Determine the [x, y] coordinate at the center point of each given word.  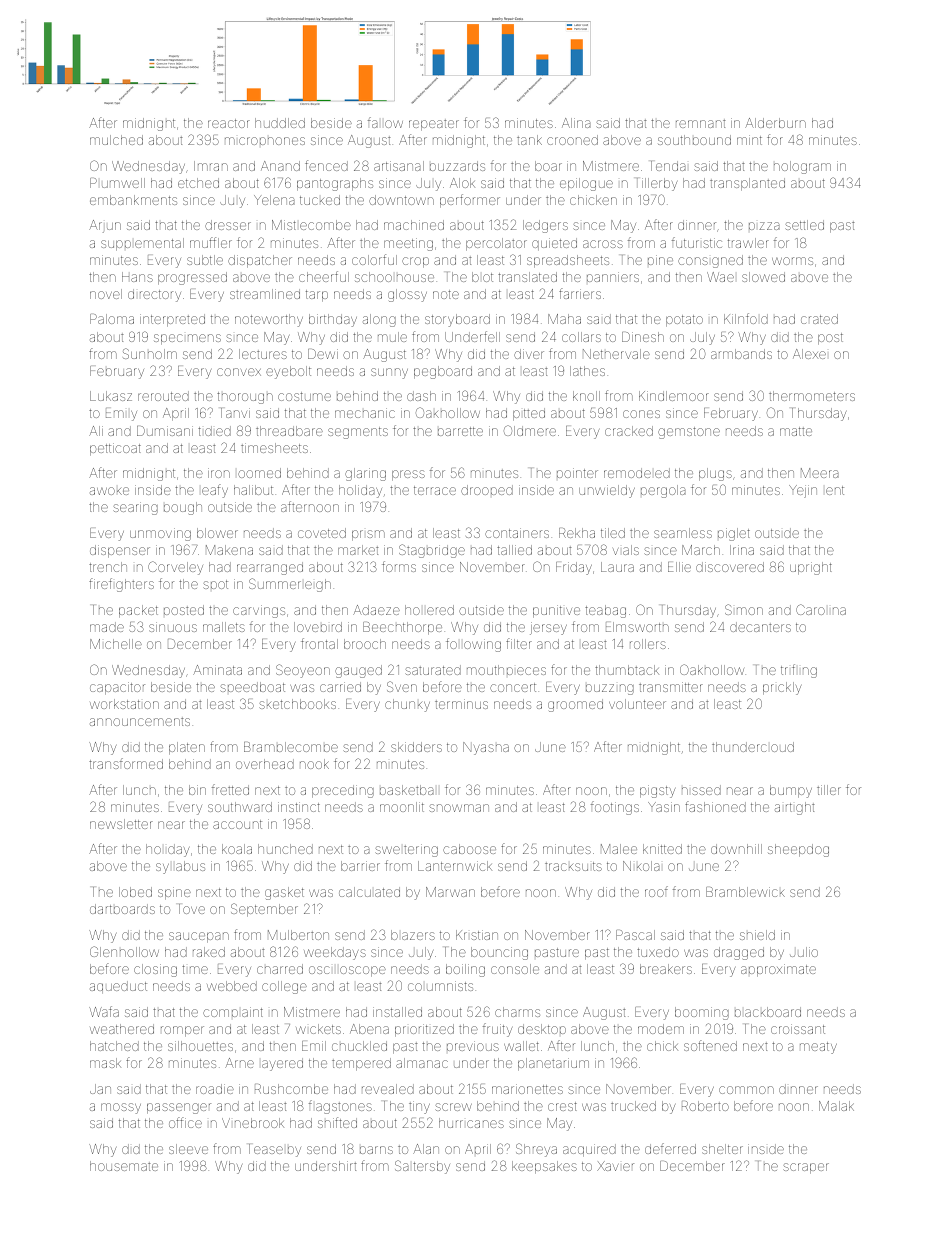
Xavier [615, 1166]
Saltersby [422, 1167]
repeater [434, 125]
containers [517, 533]
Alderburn [775, 123]
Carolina [821, 609]
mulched [116, 140]
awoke [109, 491]
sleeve [188, 1149]
